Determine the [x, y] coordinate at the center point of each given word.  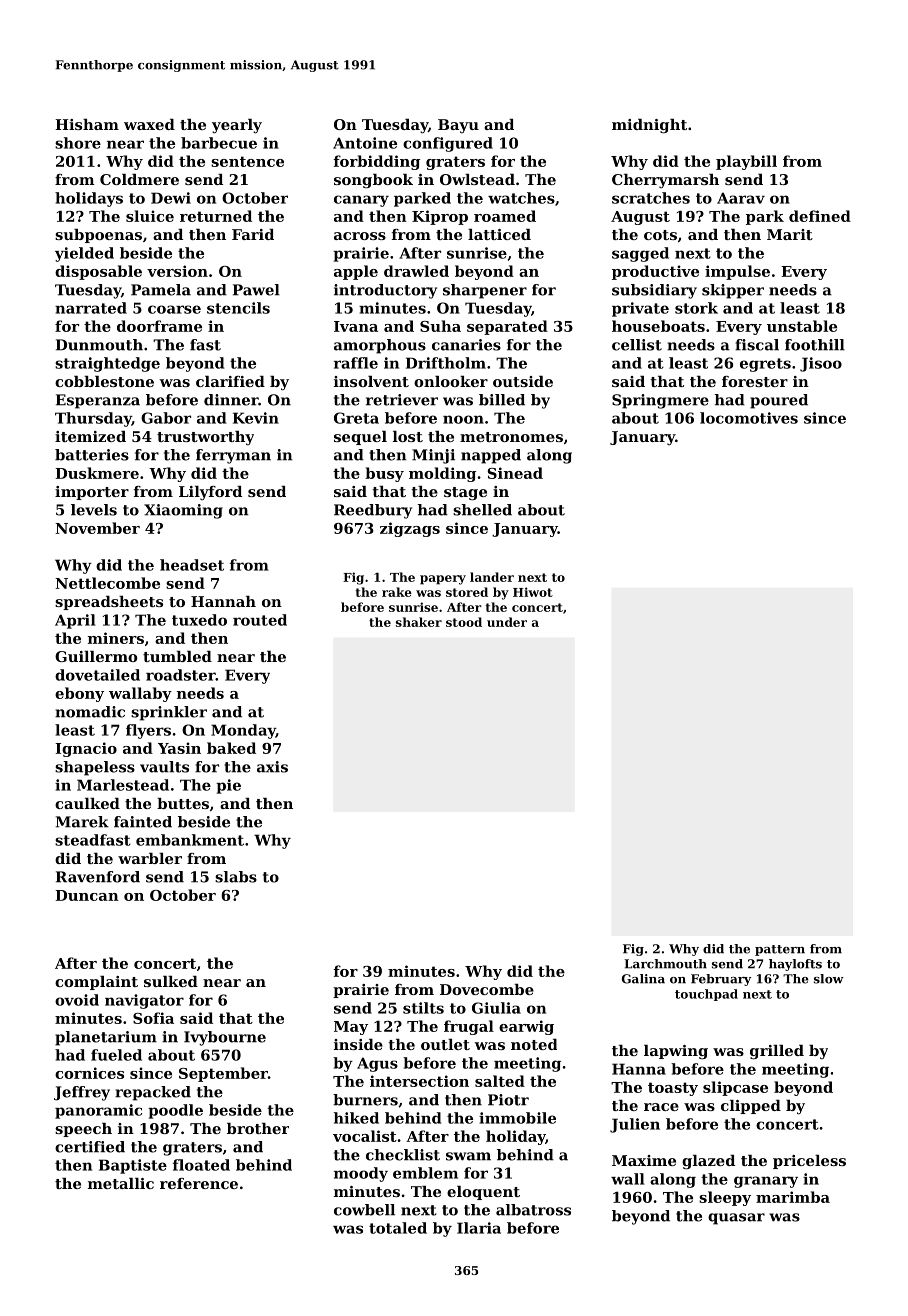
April [75, 621]
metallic [121, 1183]
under [507, 622]
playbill [746, 162]
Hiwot [533, 592]
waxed [149, 124]
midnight [649, 126]
